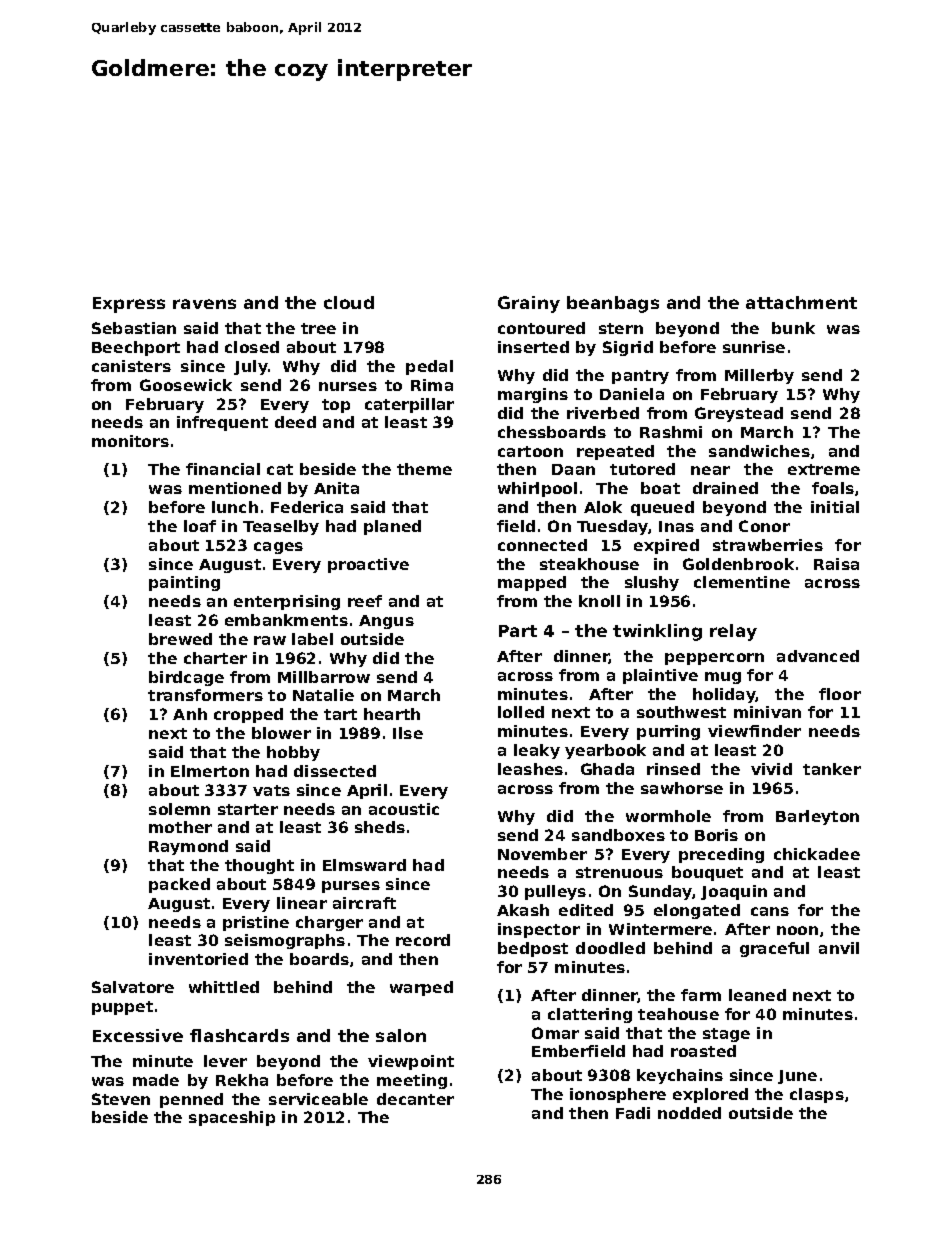  Describe the element at coordinates (529, 304) in the page. I see `Grainy` at that location.
